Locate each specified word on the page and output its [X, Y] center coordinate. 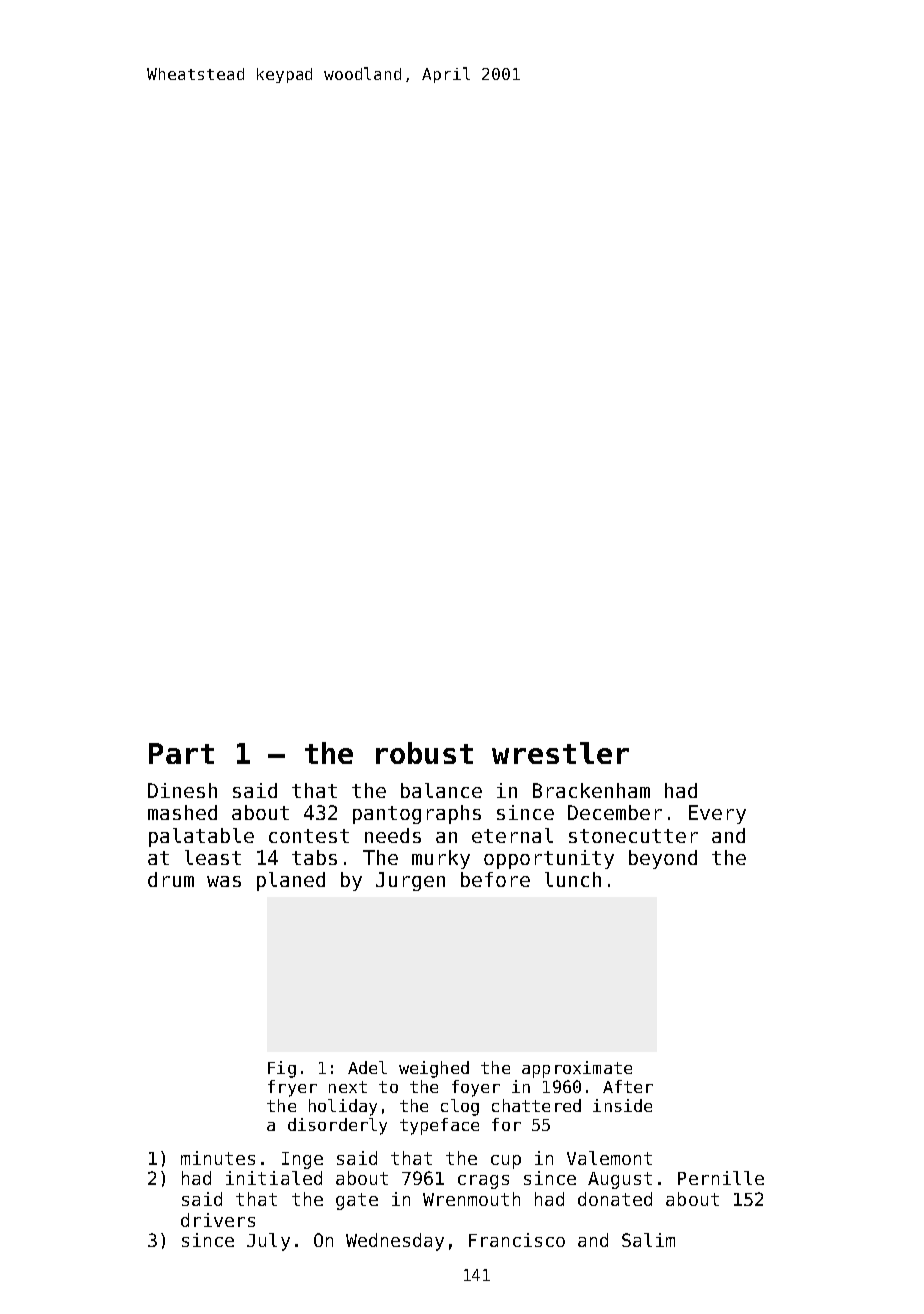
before [495, 879]
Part [181, 753]
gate [357, 1201]
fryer [292, 1088]
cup [506, 1162]
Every [717, 814]
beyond [663, 859]
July [268, 1242]
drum [171, 879]
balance [441, 790]
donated [615, 1199]
